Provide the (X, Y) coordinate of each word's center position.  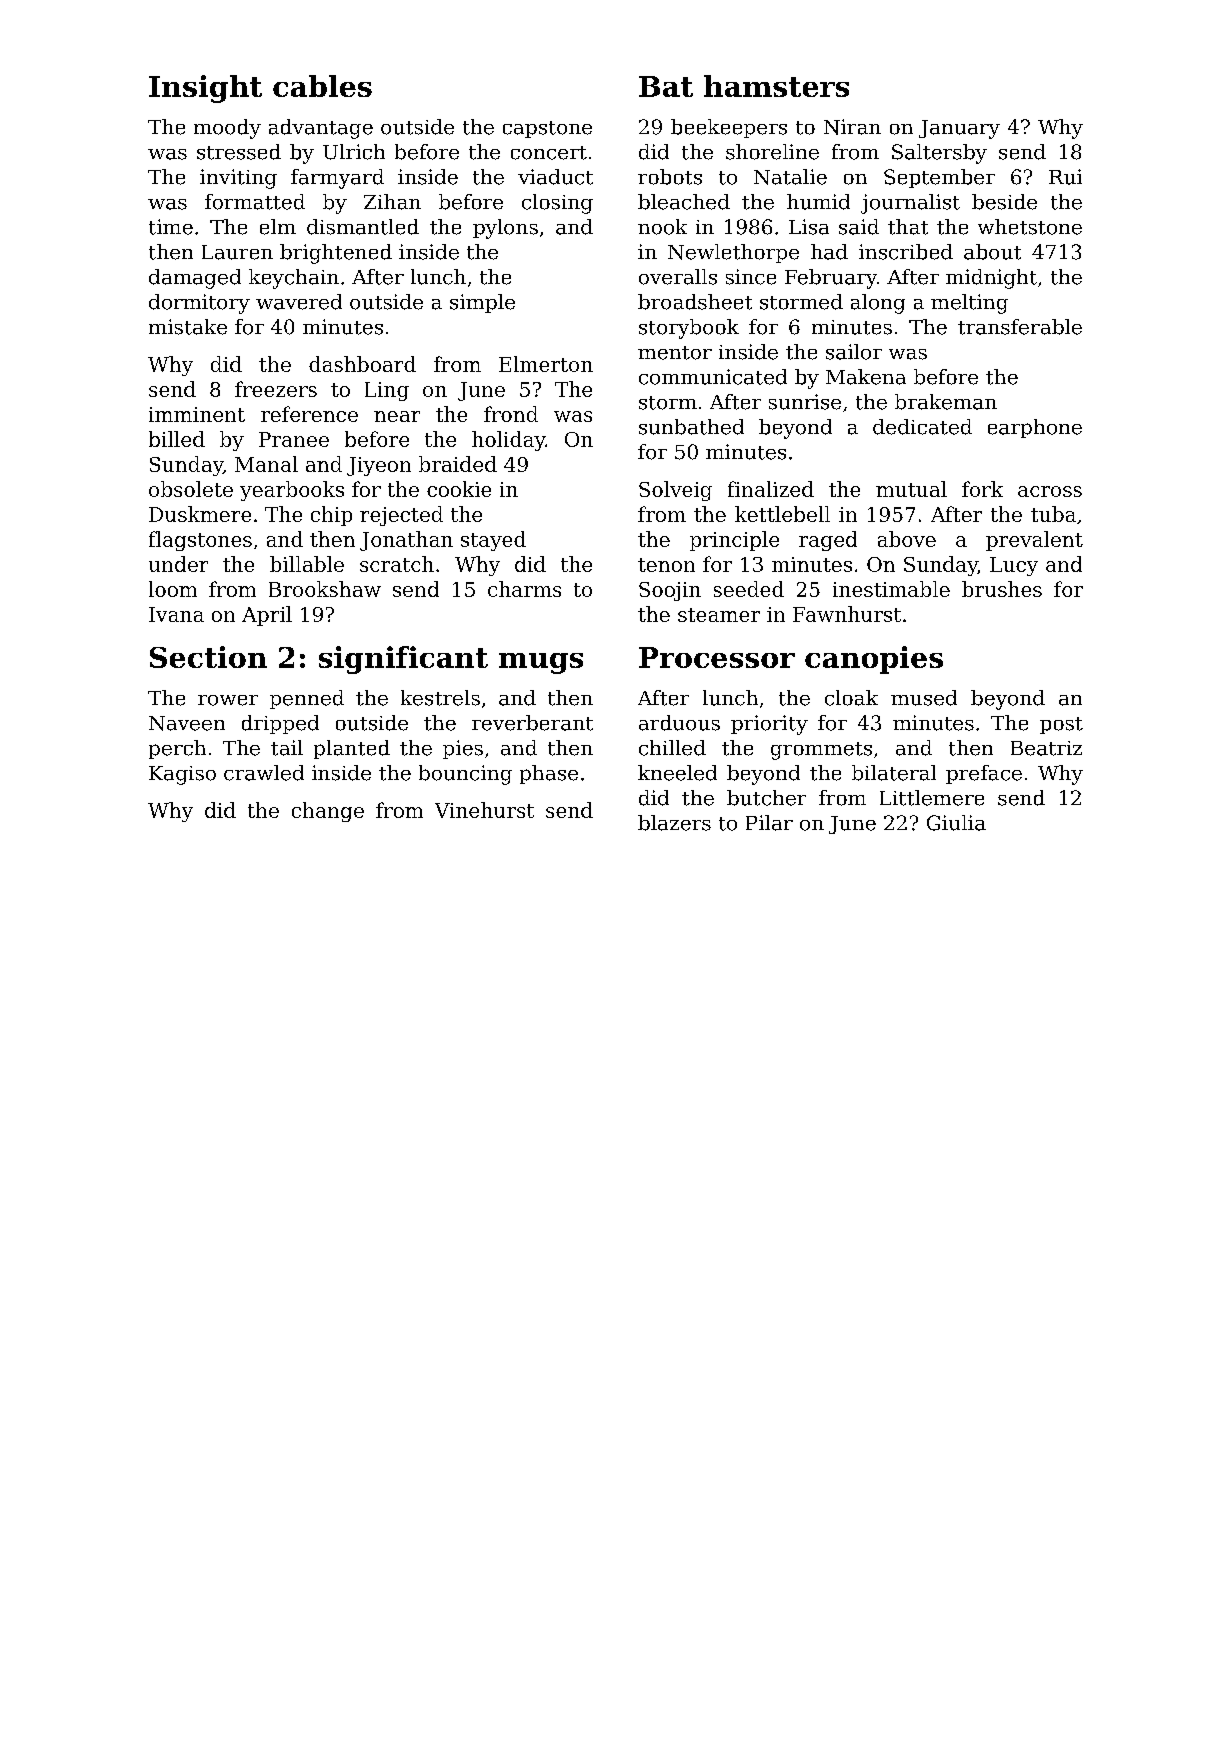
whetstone (1030, 227)
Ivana (176, 614)
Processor (717, 657)
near (397, 416)
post (1061, 725)
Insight (205, 89)
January (959, 129)
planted (352, 749)
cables (322, 86)
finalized (771, 489)
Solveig (675, 491)
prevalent (1034, 541)
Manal (266, 464)
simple (482, 303)
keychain (294, 279)
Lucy (1014, 566)
